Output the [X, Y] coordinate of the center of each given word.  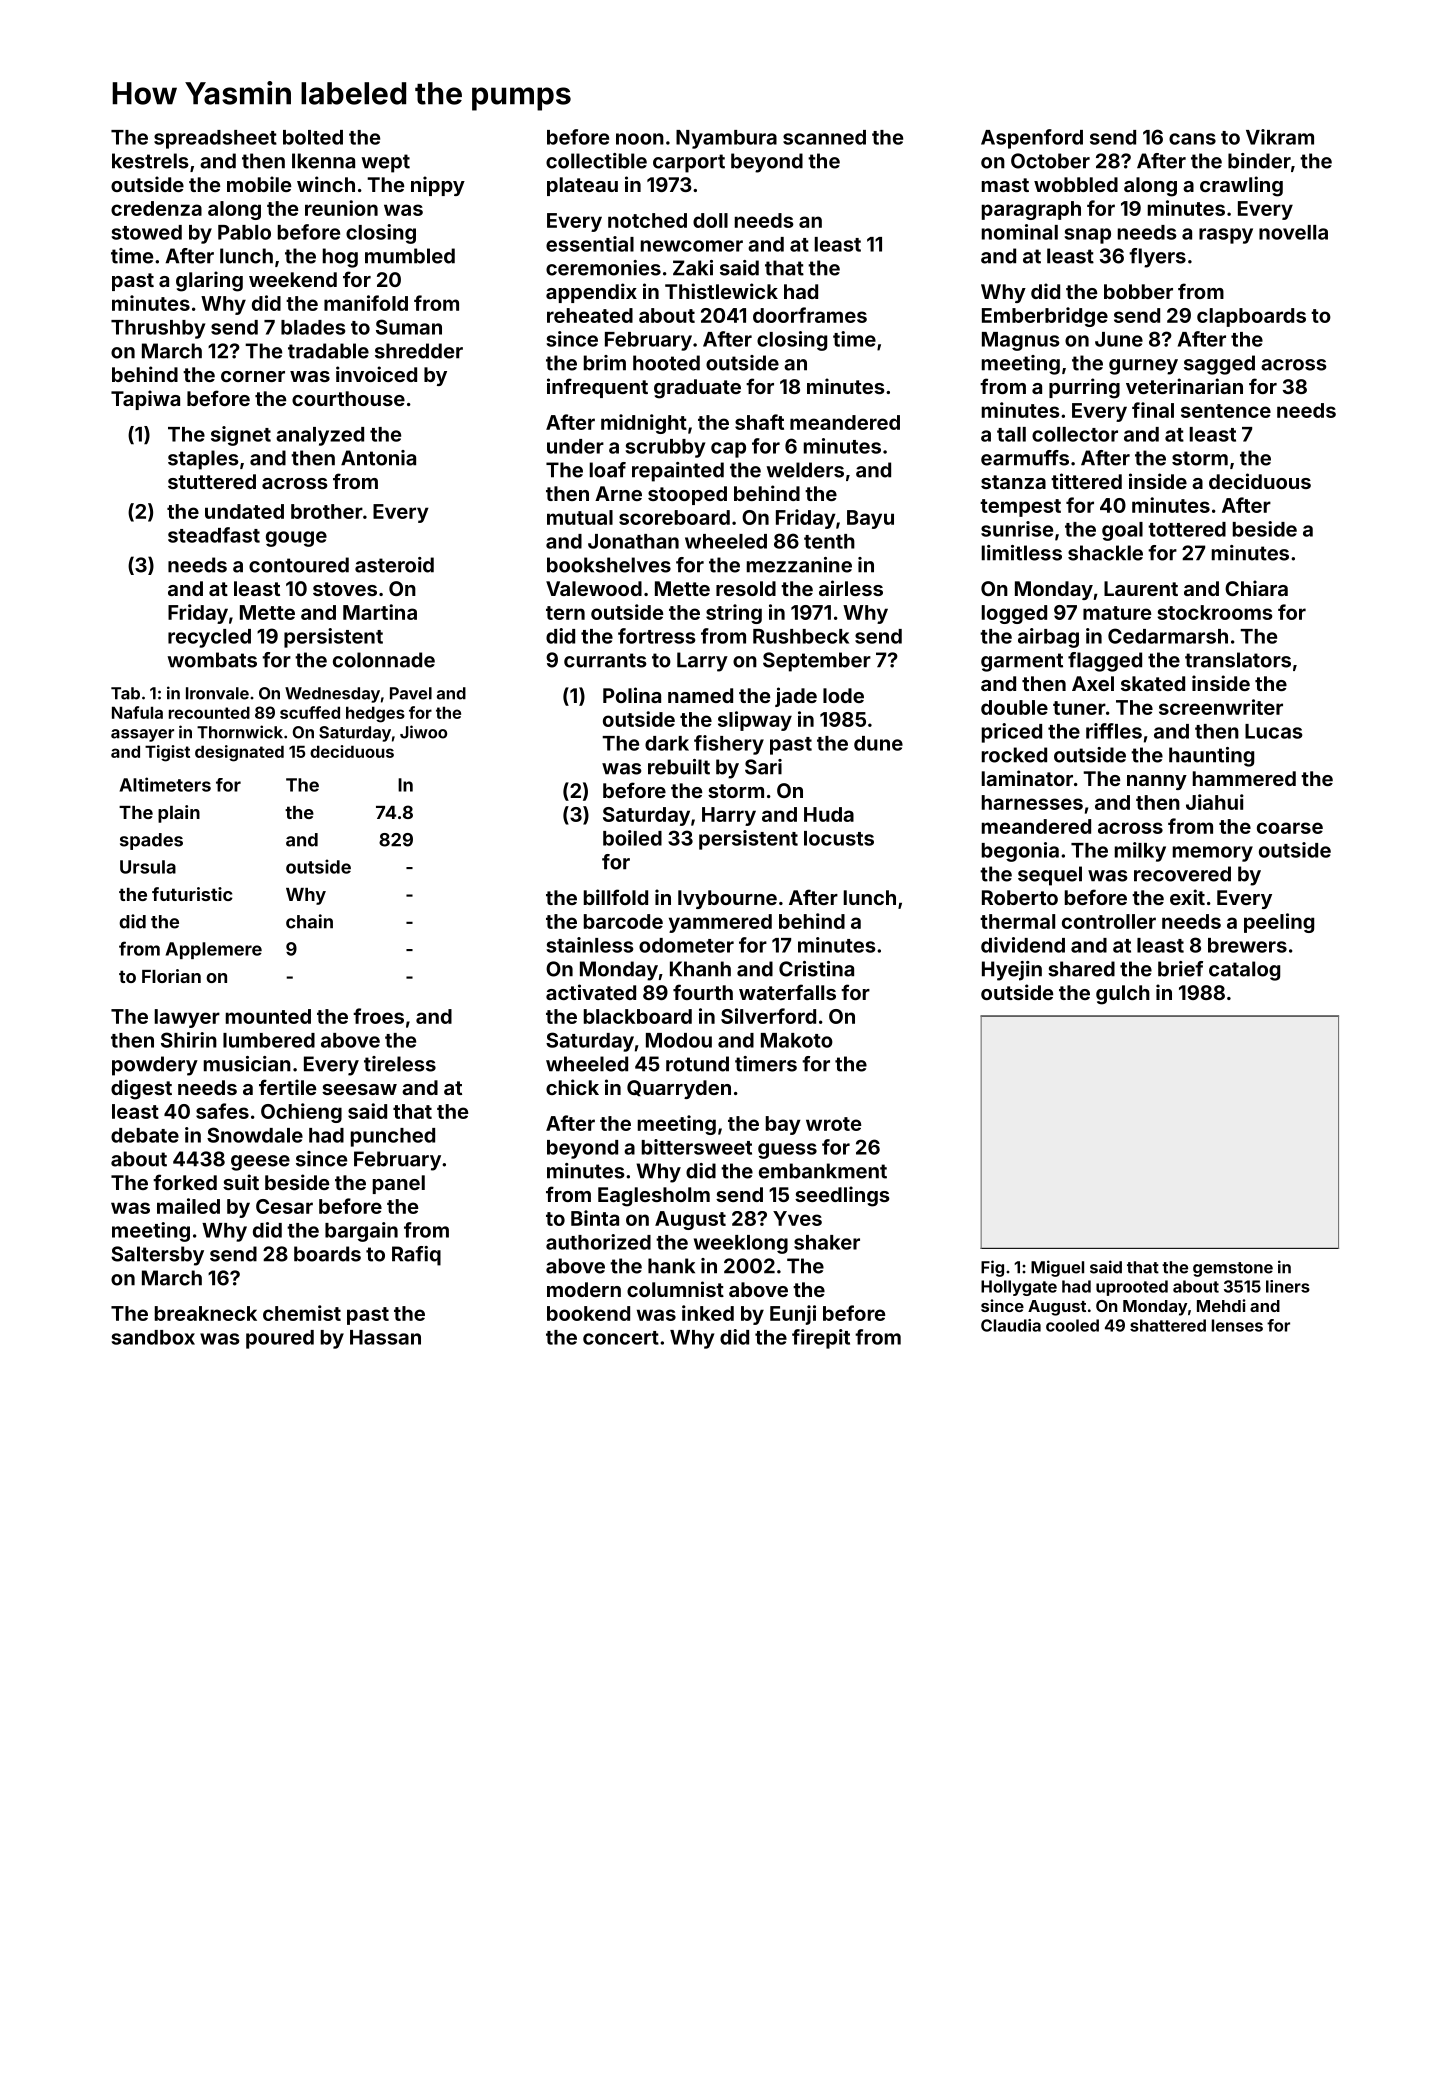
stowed [147, 232]
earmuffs [1025, 458]
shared [1081, 969]
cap [728, 450]
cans [1192, 139]
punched [393, 1137]
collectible [596, 161]
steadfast [214, 535]
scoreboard [674, 517]
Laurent [1141, 588]
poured [280, 1339]
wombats [212, 660]
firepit [821, 1339]
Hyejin [1012, 971]
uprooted [1132, 1288]
